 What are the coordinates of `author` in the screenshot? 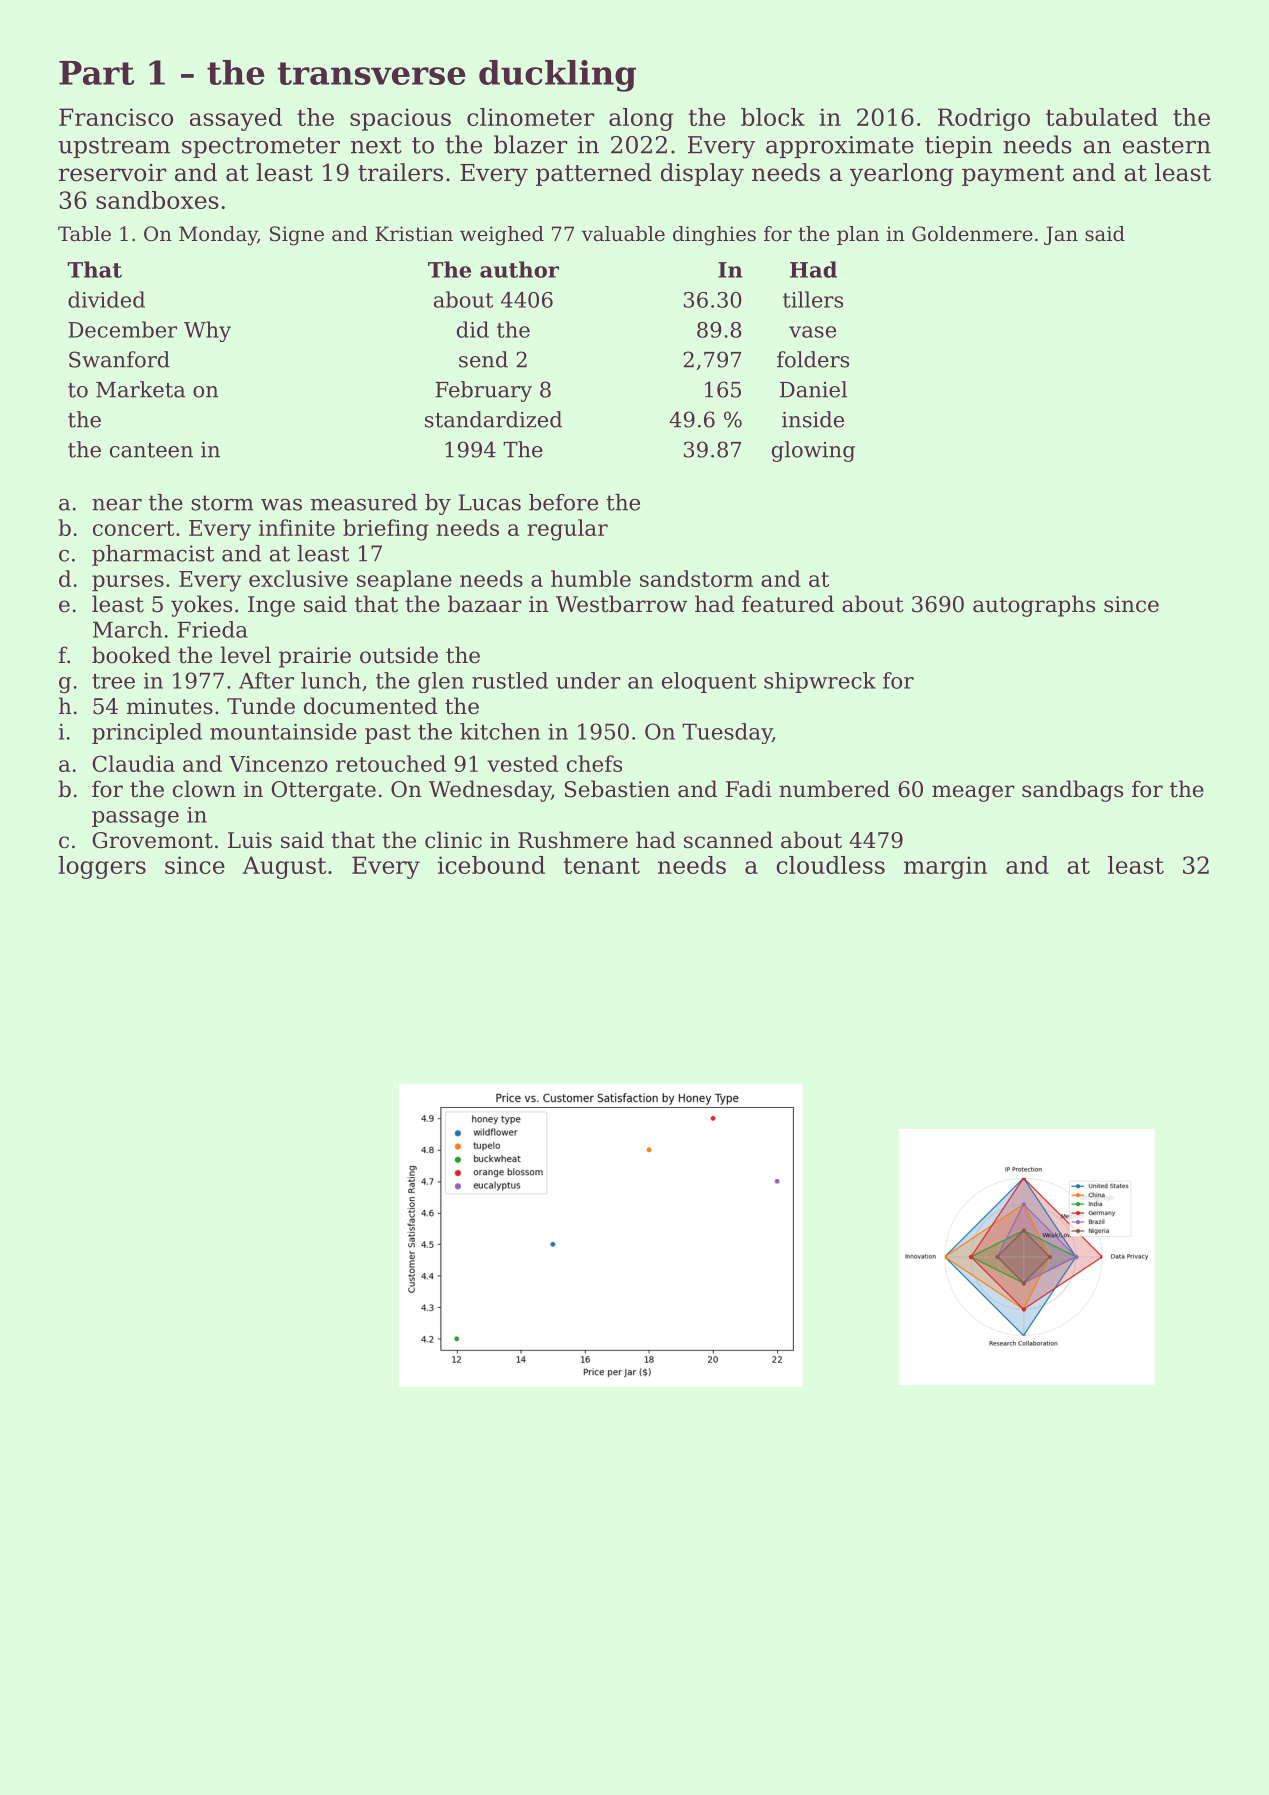 It's located at (519, 269).
